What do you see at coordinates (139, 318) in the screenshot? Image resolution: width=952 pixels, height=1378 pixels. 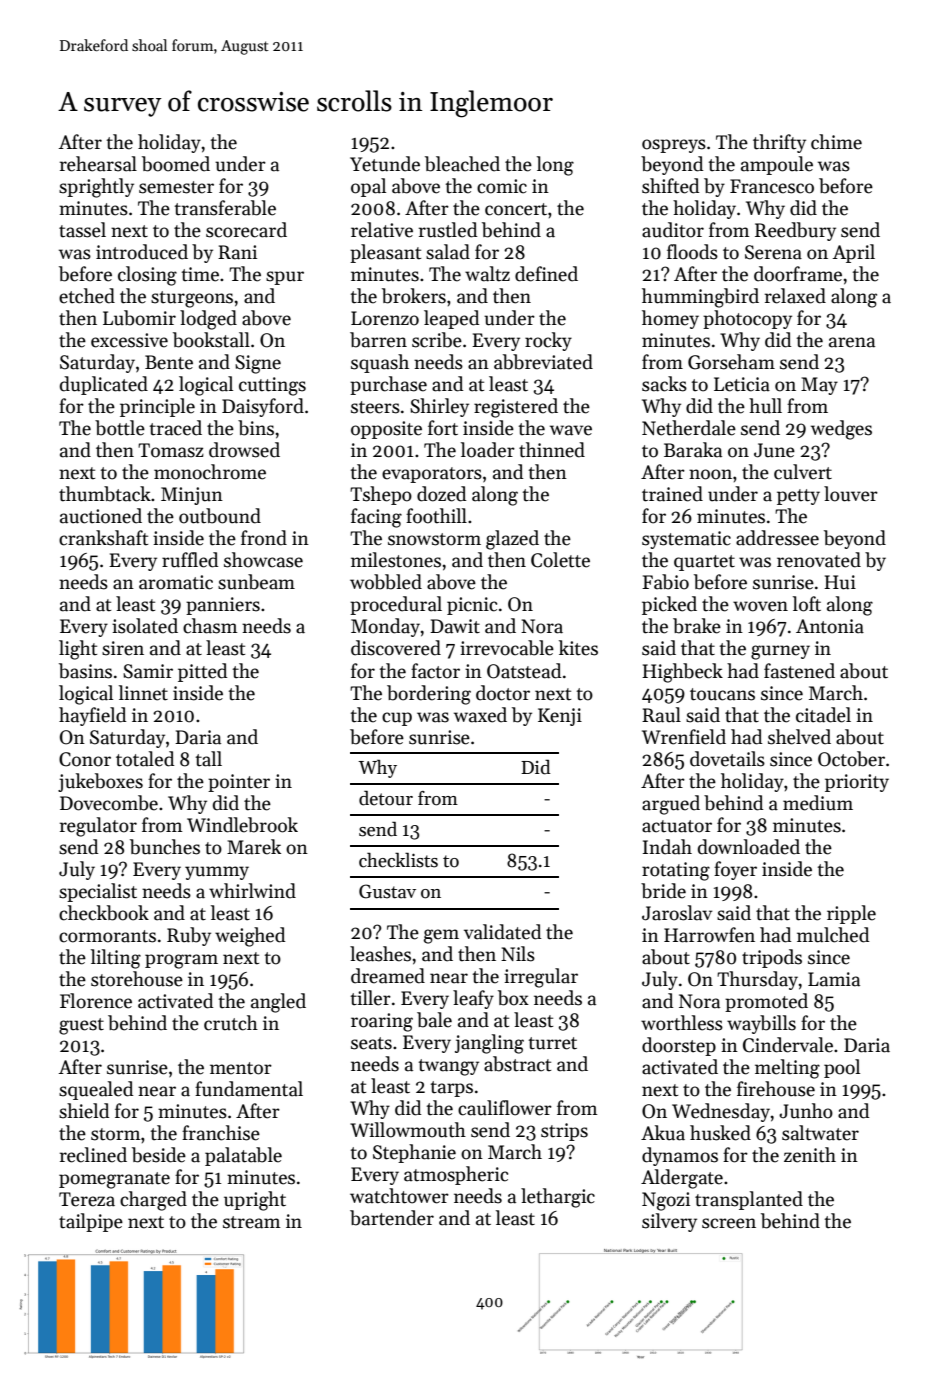 I see `Lubomir` at bounding box center [139, 318].
